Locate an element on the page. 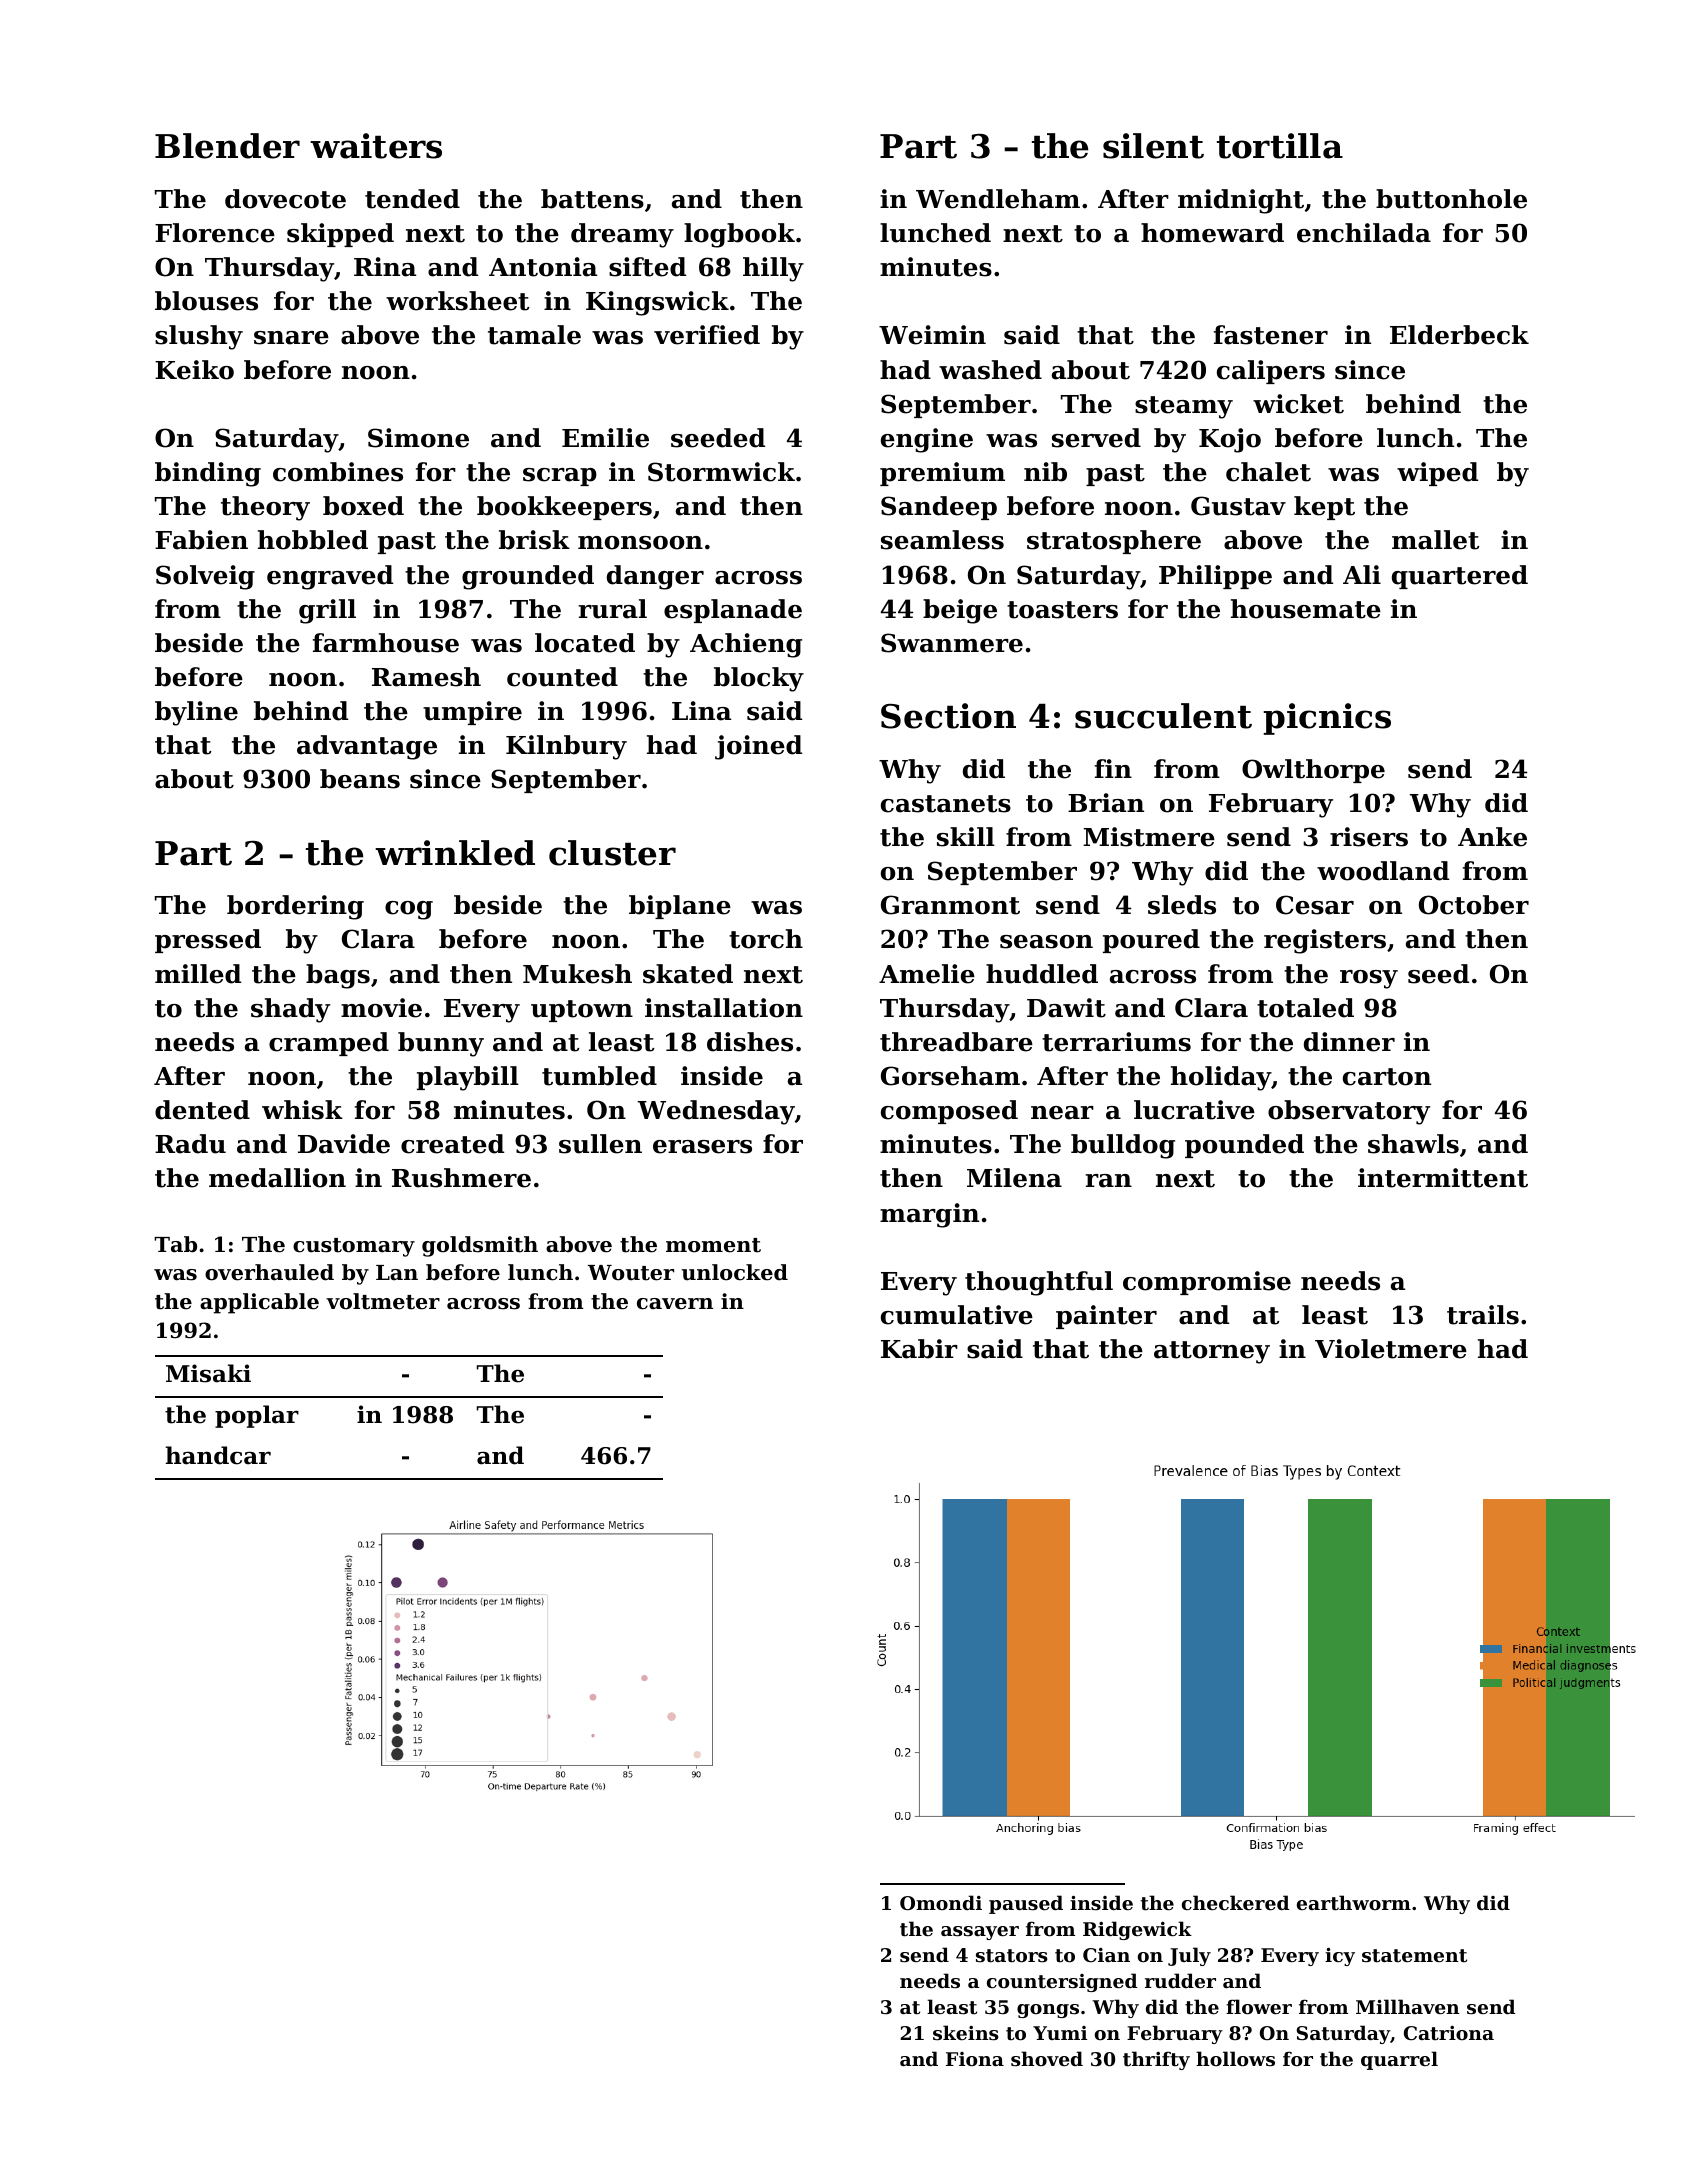  assayer is located at coordinates (980, 1933).
